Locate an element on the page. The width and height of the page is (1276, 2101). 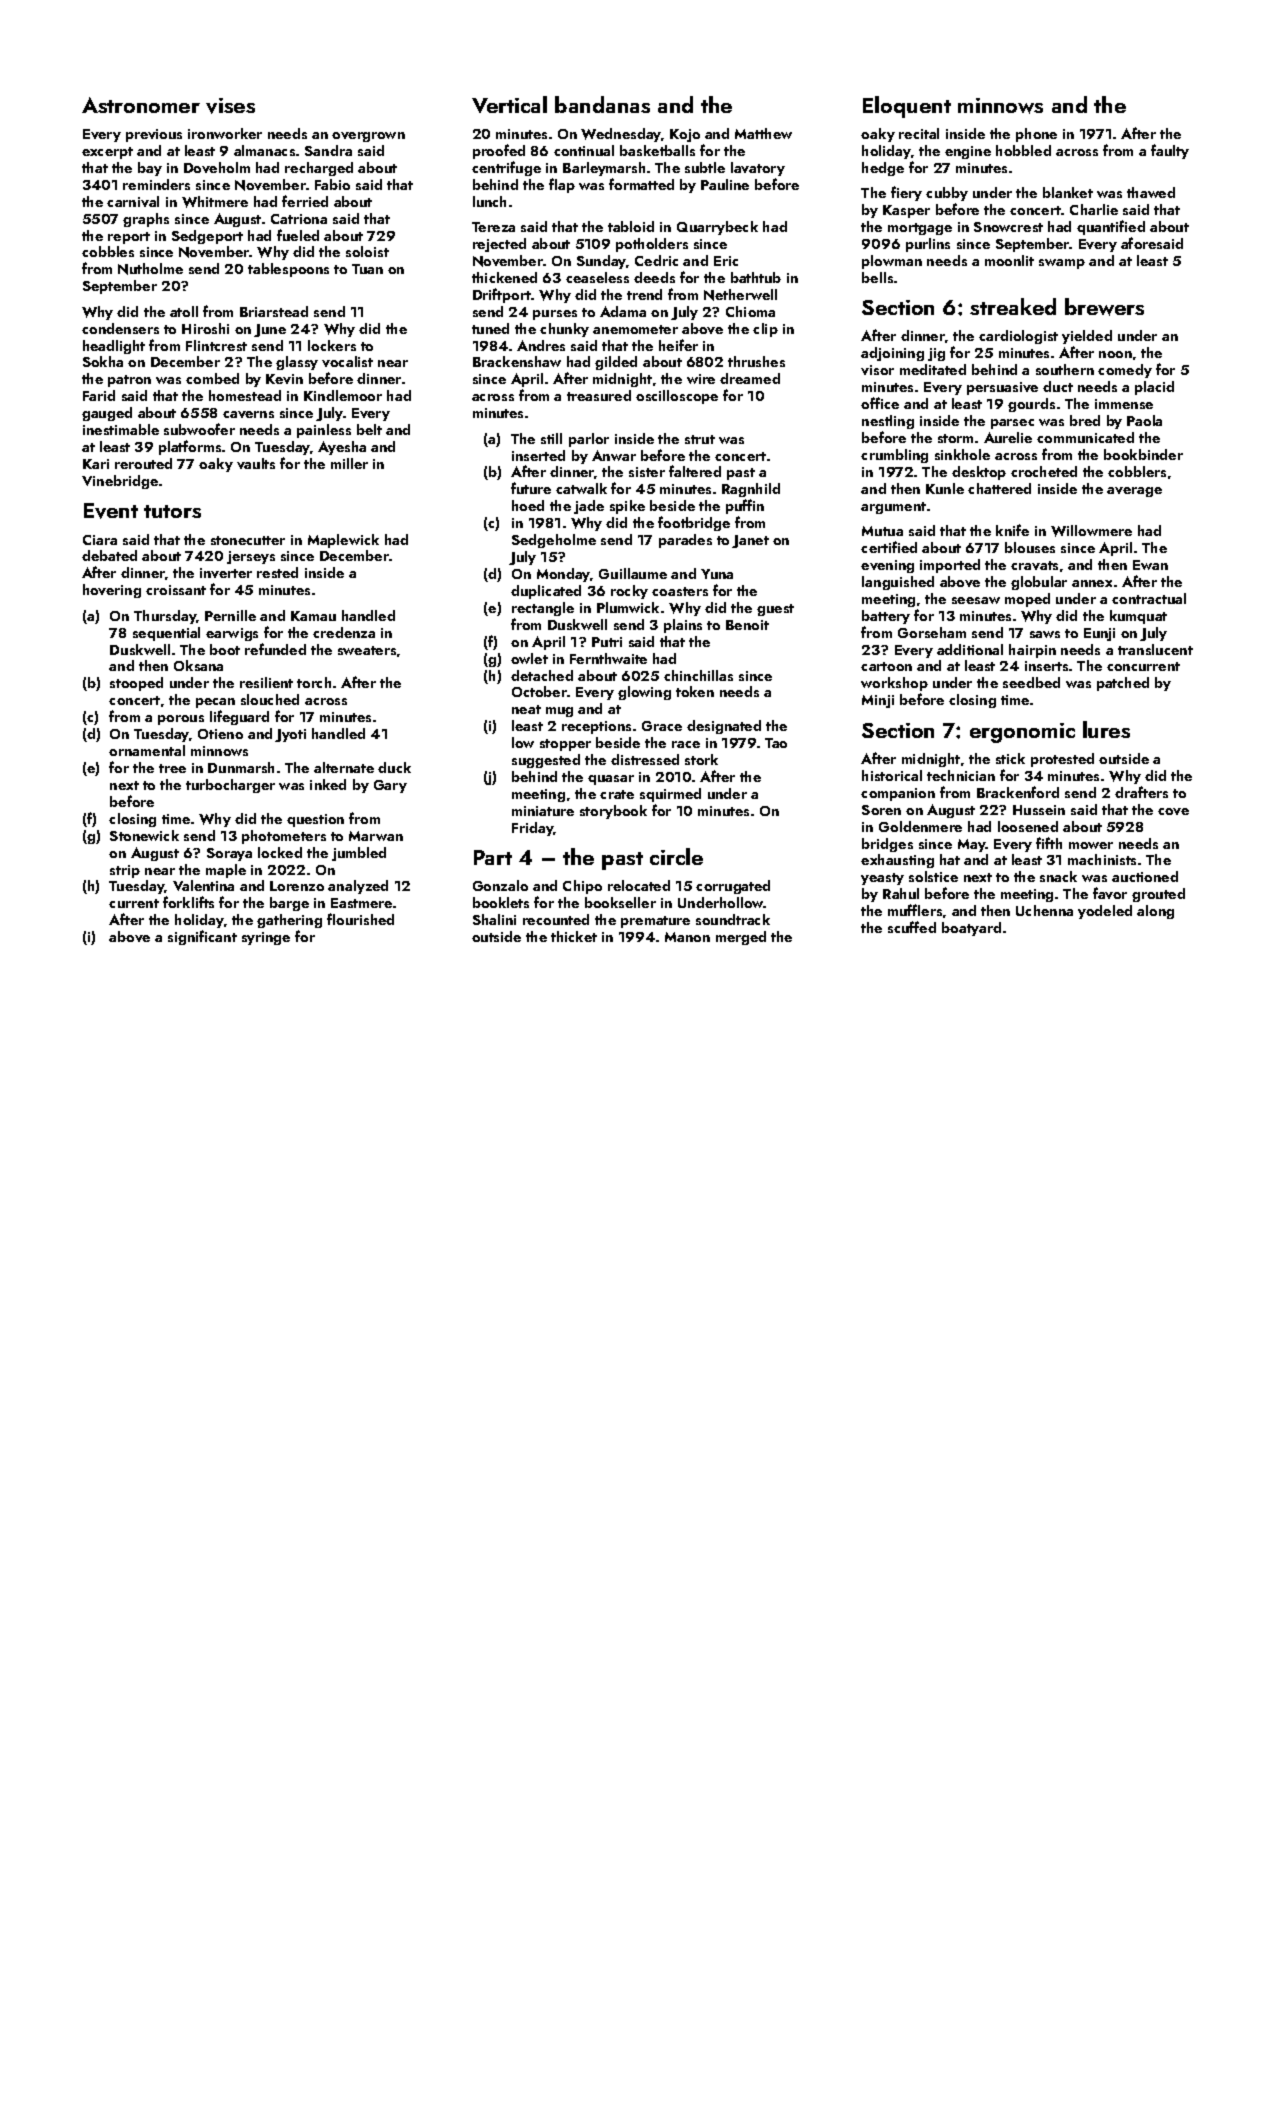
Brackenshaw is located at coordinates (517, 361).
